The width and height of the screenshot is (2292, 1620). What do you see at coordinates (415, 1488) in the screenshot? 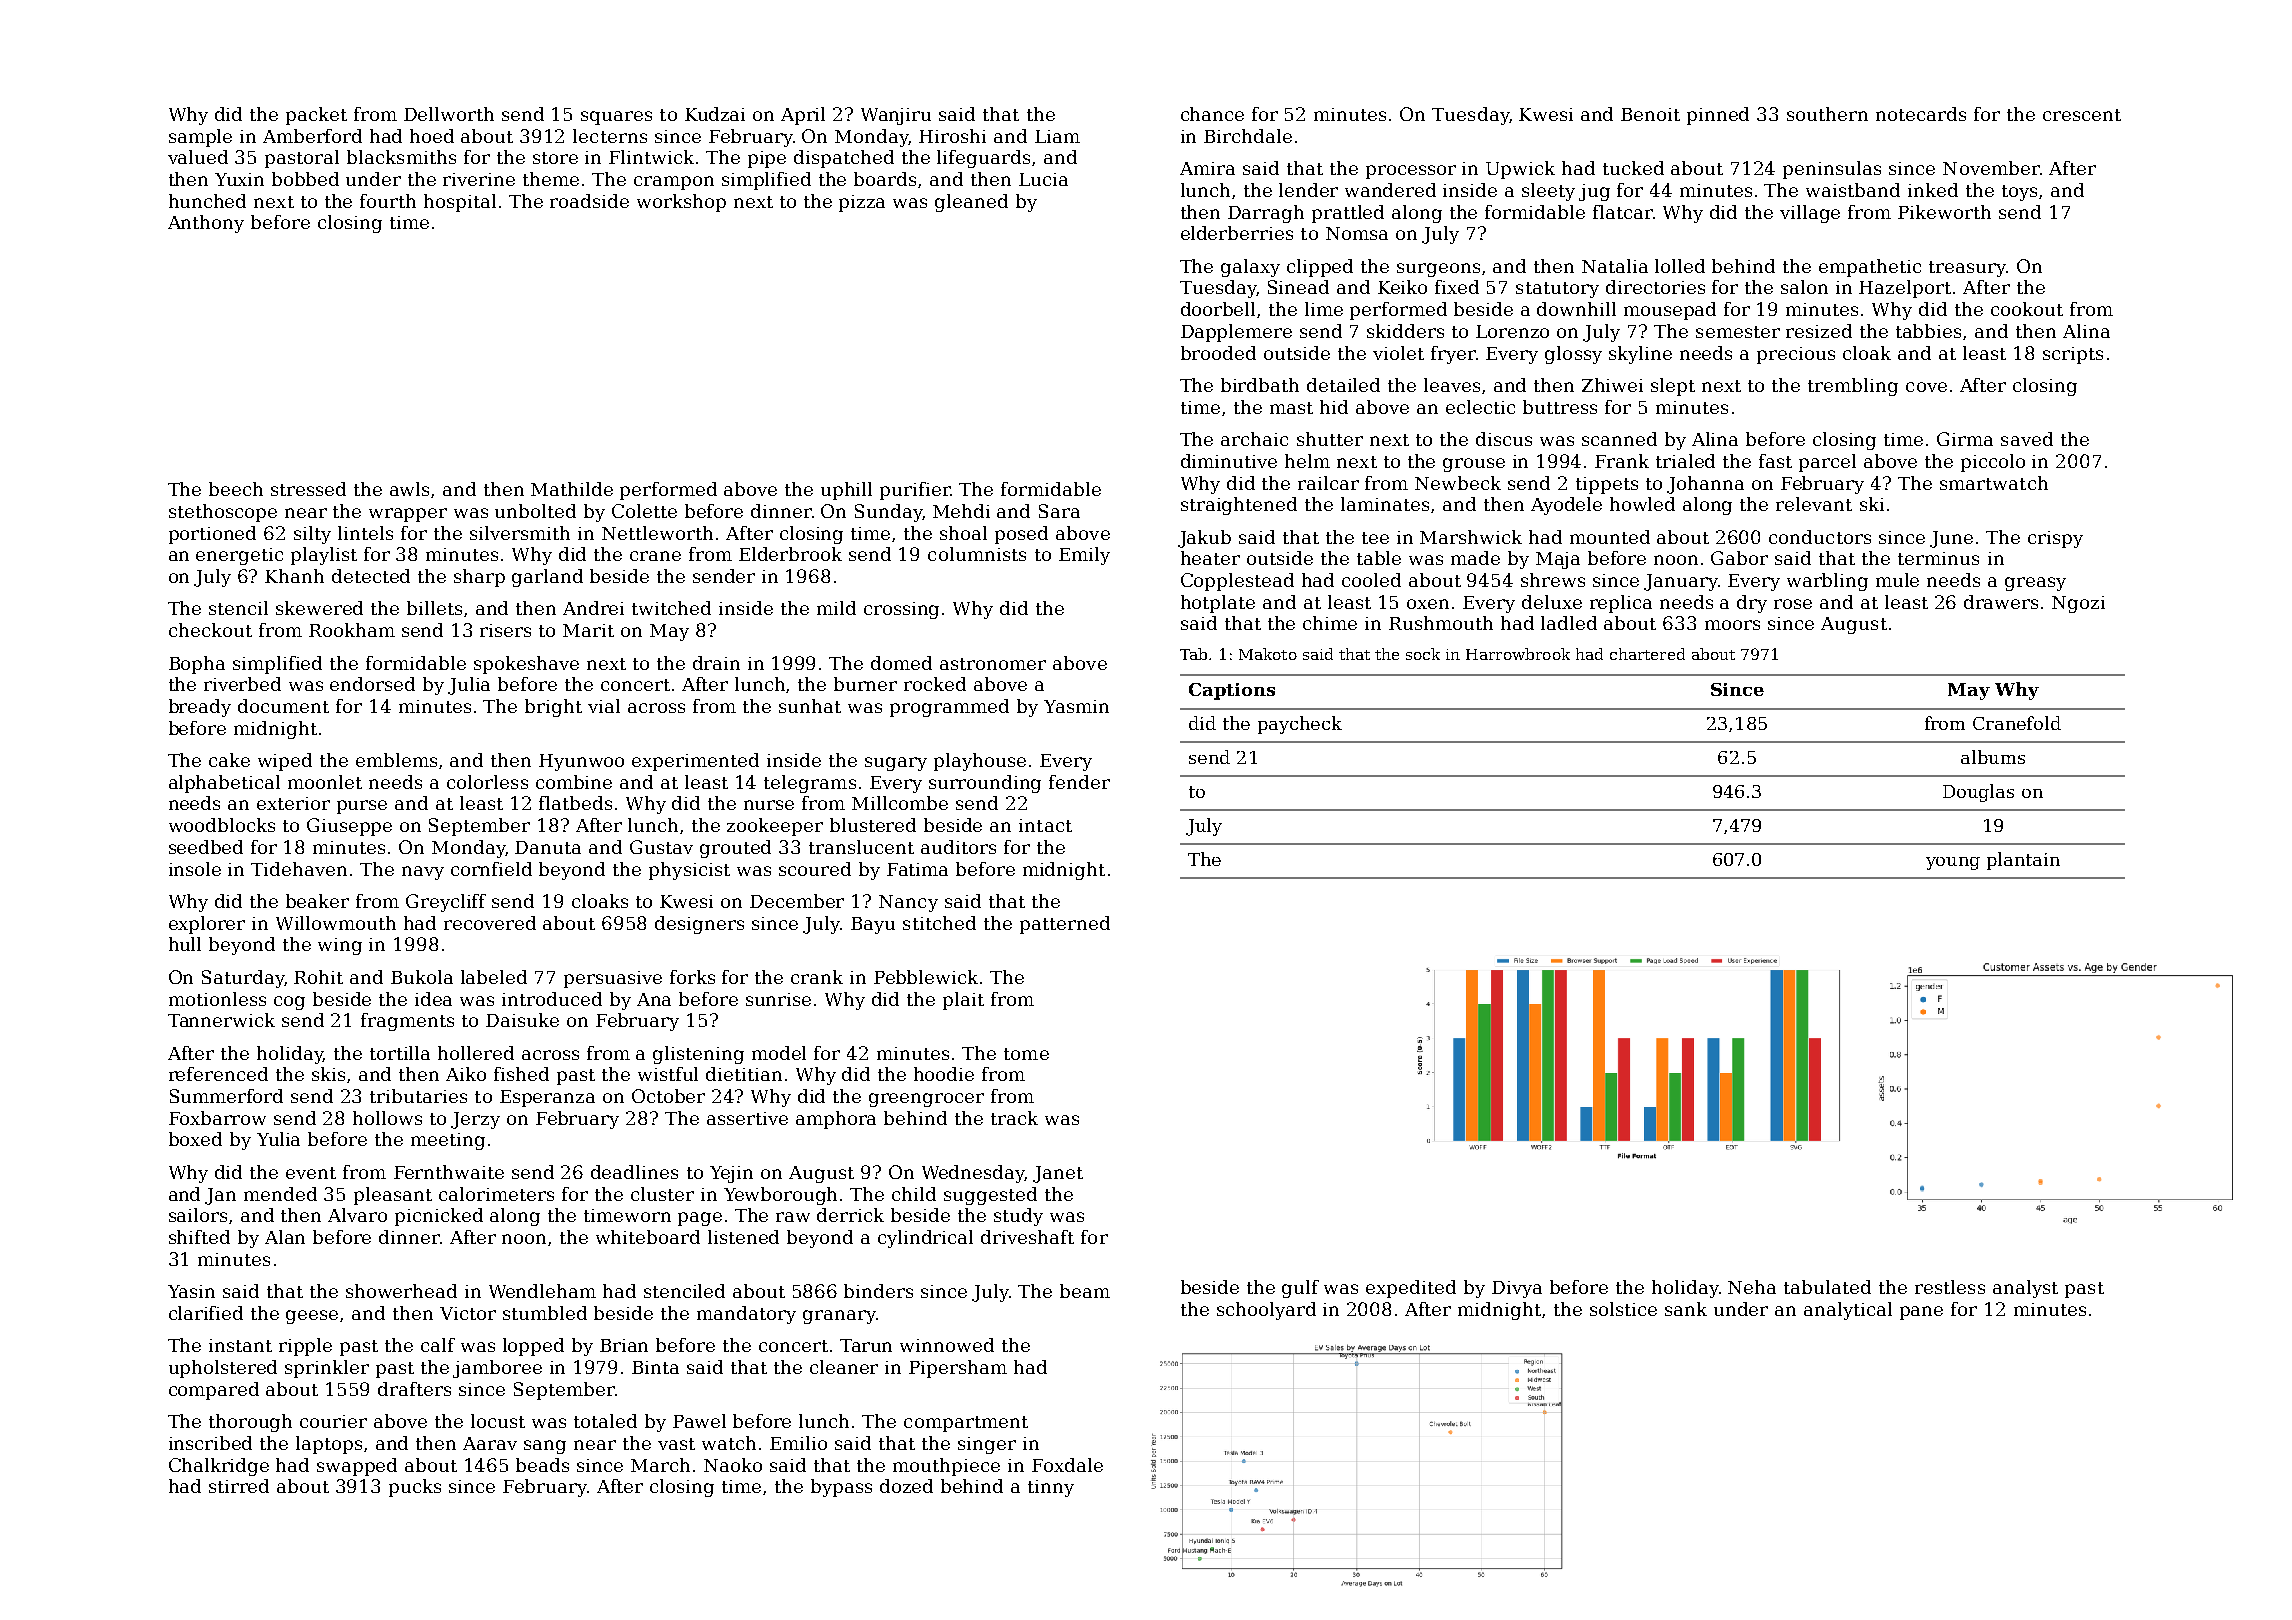
I see `pucks` at bounding box center [415, 1488].
